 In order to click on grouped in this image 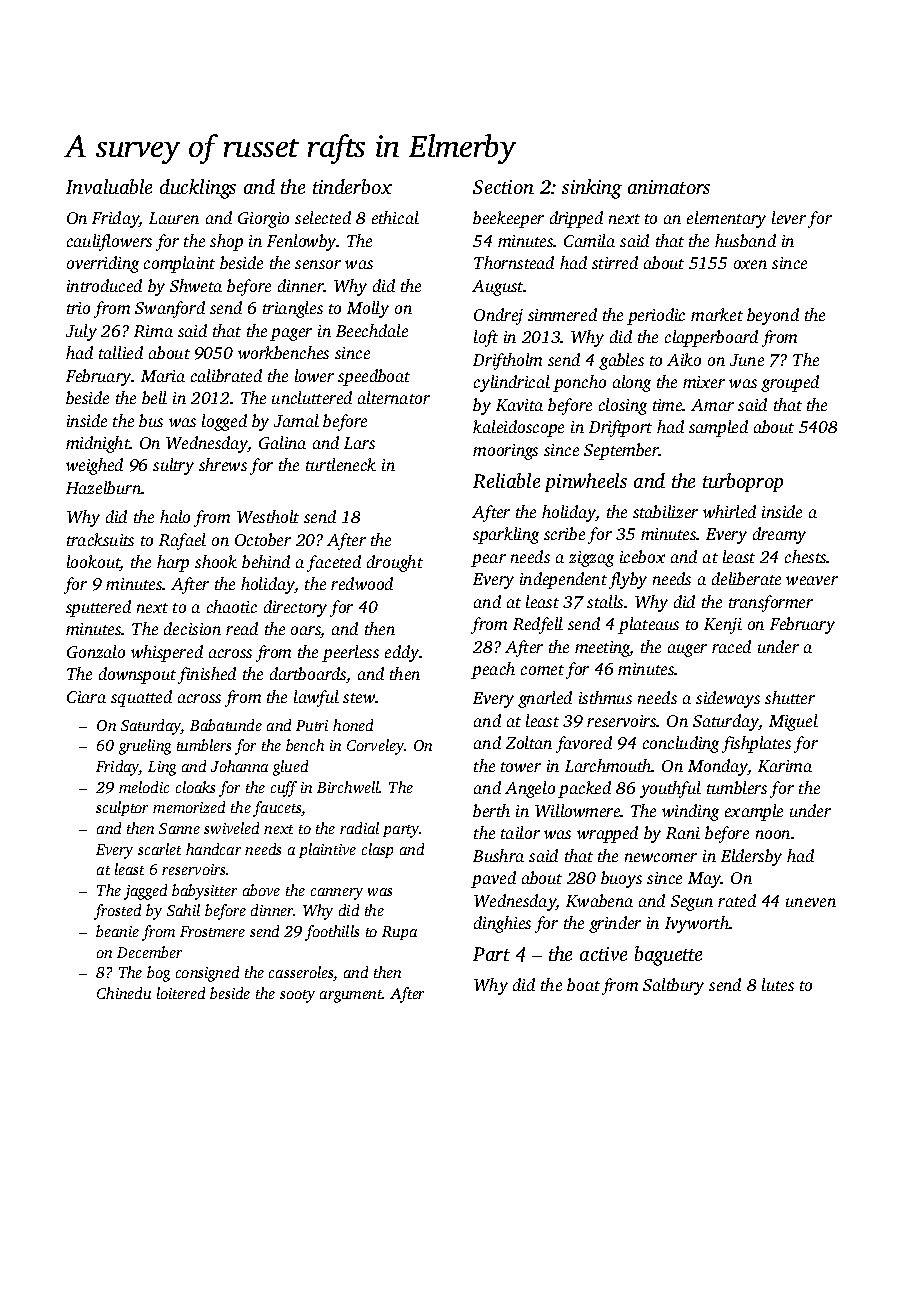, I will do `click(790, 383)`.
